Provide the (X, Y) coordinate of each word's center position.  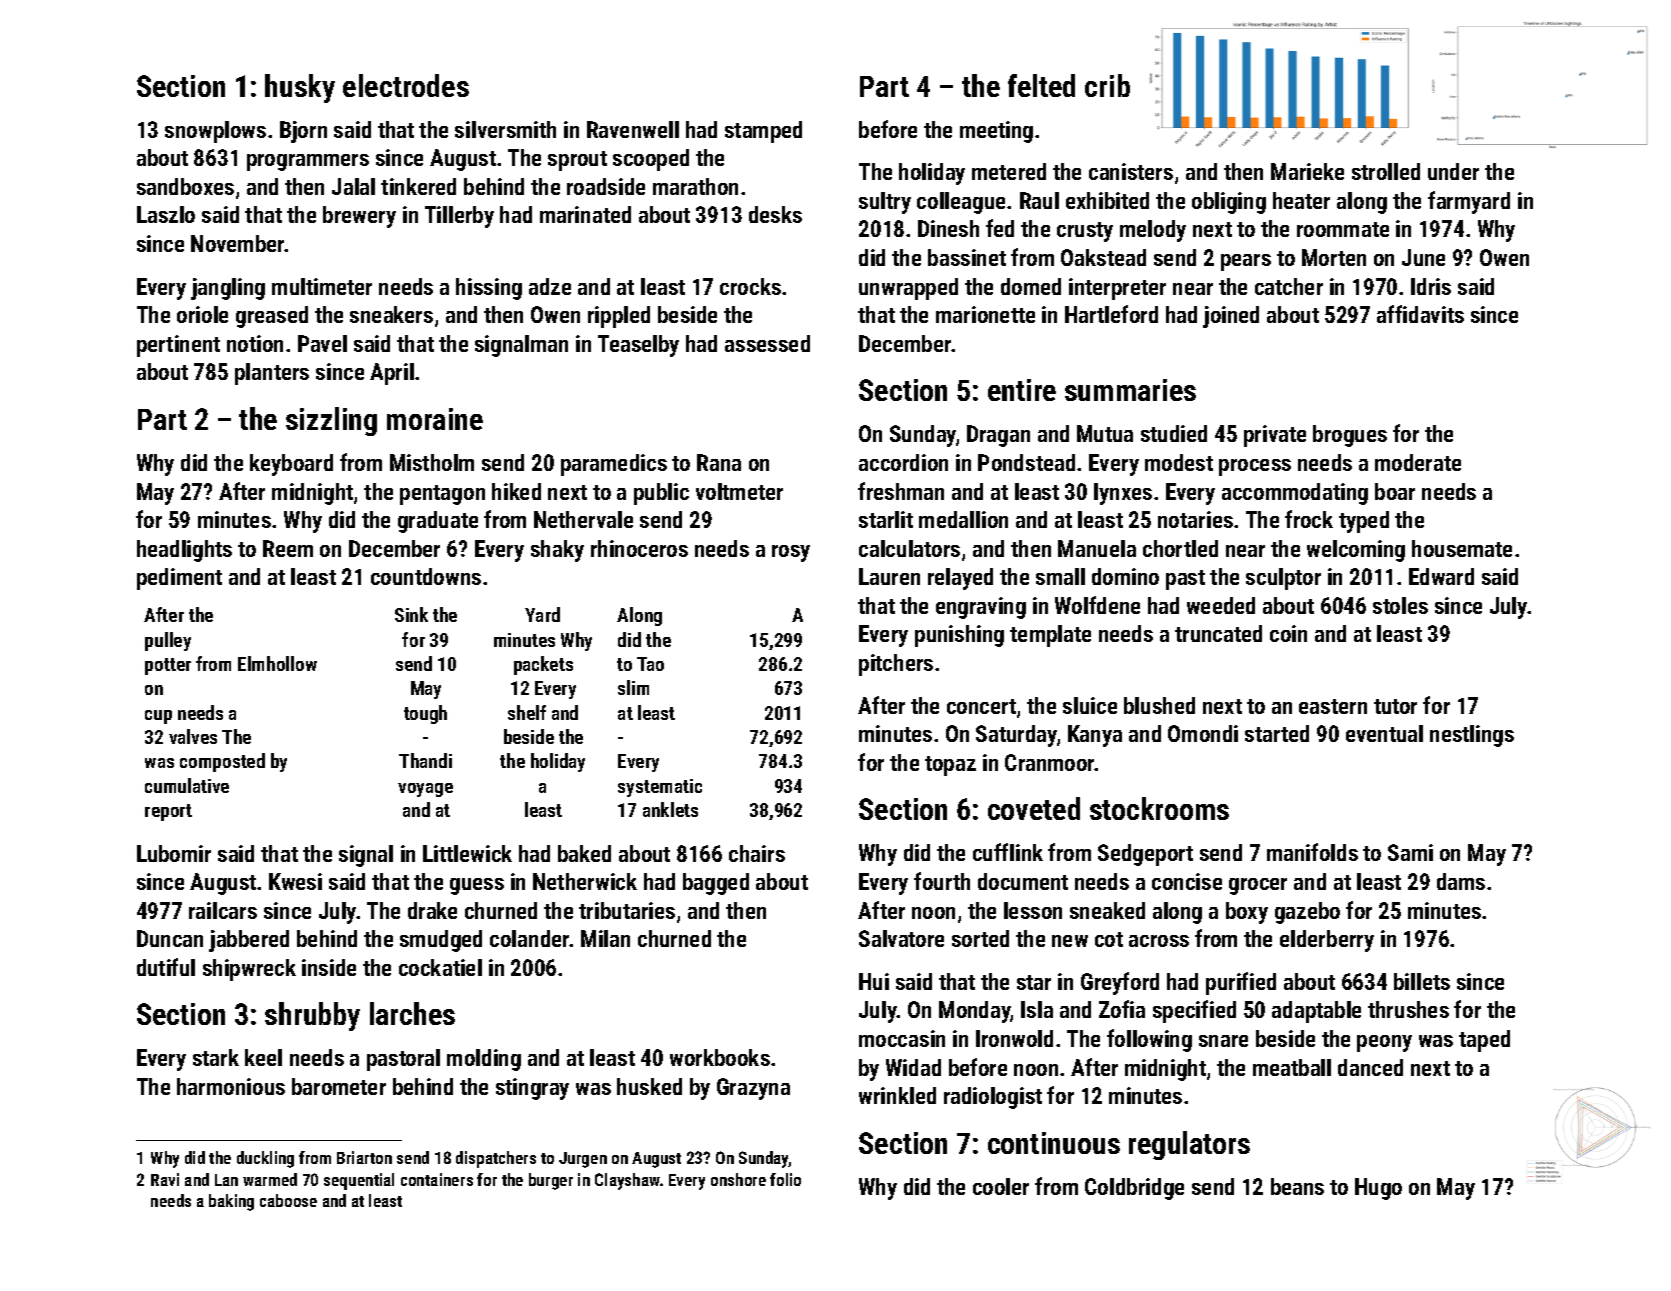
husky (300, 88)
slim (633, 687)
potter (168, 666)
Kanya (1095, 736)
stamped (763, 132)
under (1453, 171)
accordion (903, 462)
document (1023, 881)
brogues (1350, 436)
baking (231, 1202)
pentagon (442, 495)
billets (1422, 981)
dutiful (166, 967)
